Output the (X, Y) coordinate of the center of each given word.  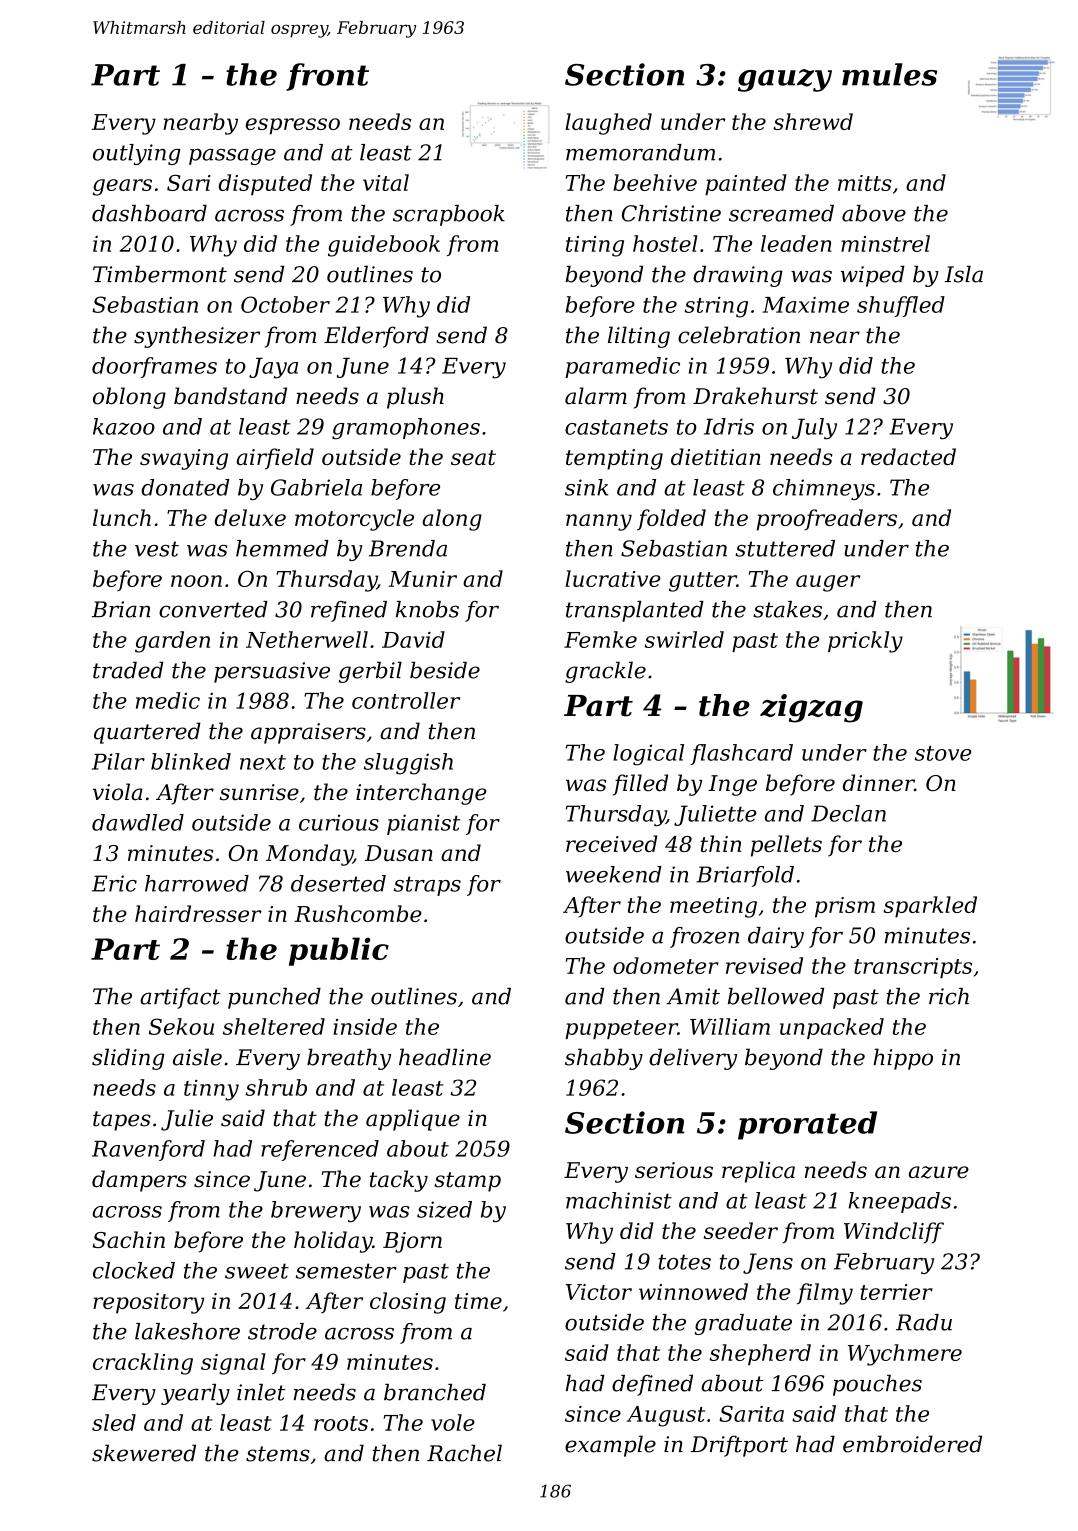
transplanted (635, 611)
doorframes (154, 367)
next (263, 762)
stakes (788, 609)
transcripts (913, 968)
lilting (639, 337)
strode (282, 1331)
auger (828, 583)
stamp (467, 1182)
